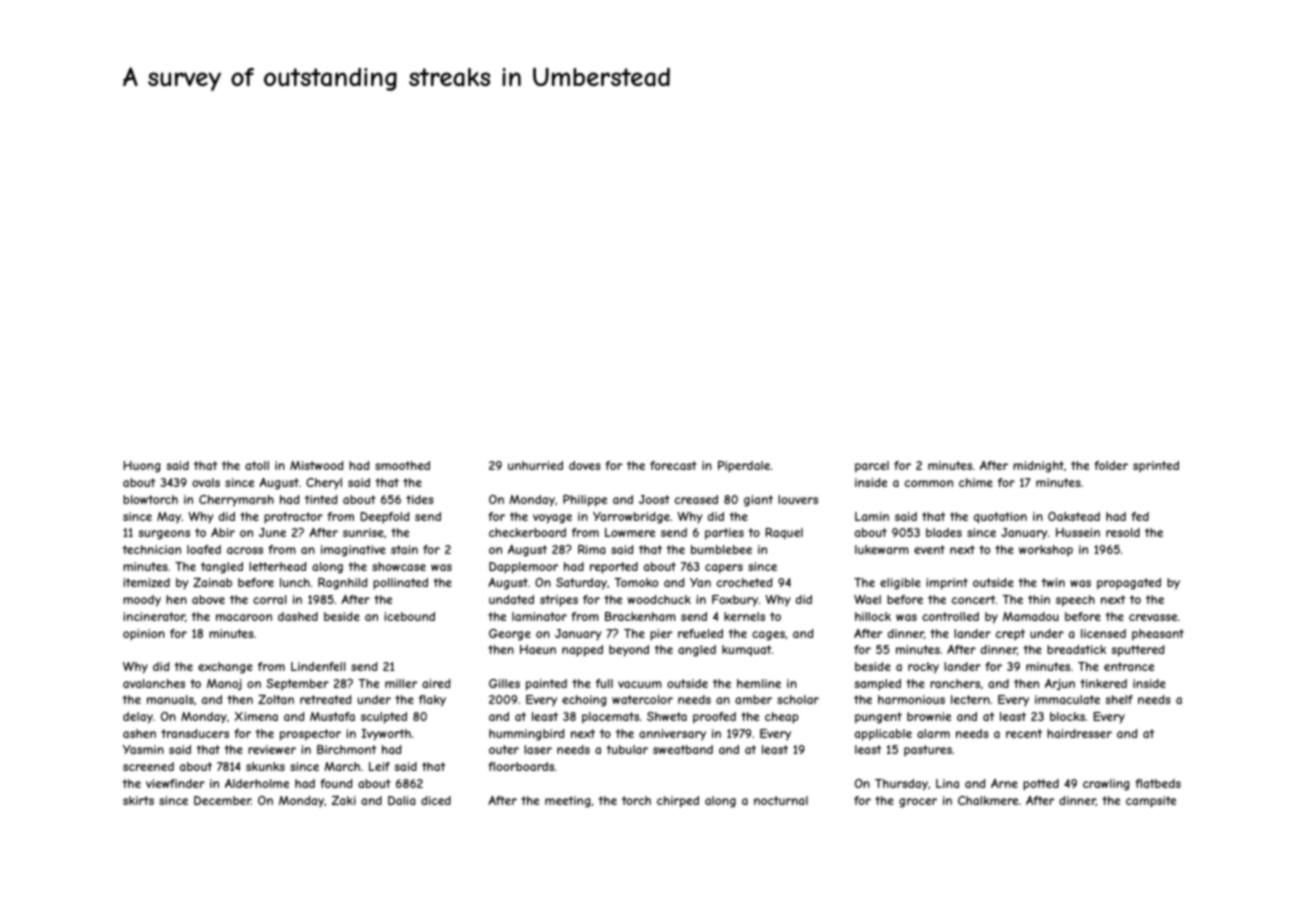 This screenshot has height=924, width=1308. Describe the element at coordinates (510, 635) in the screenshot. I see `George` at that location.
